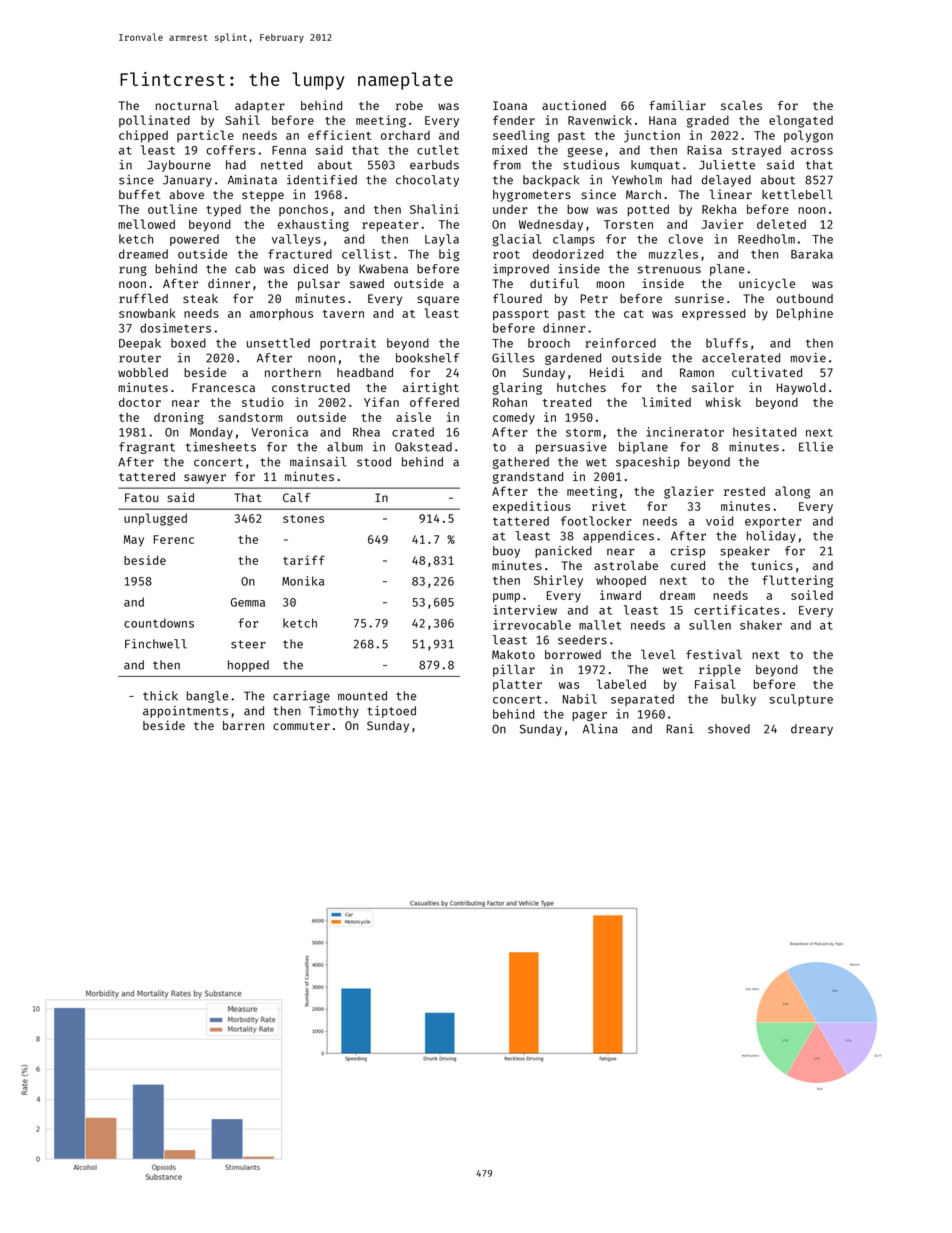  I want to click on movie, so click(808, 358).
